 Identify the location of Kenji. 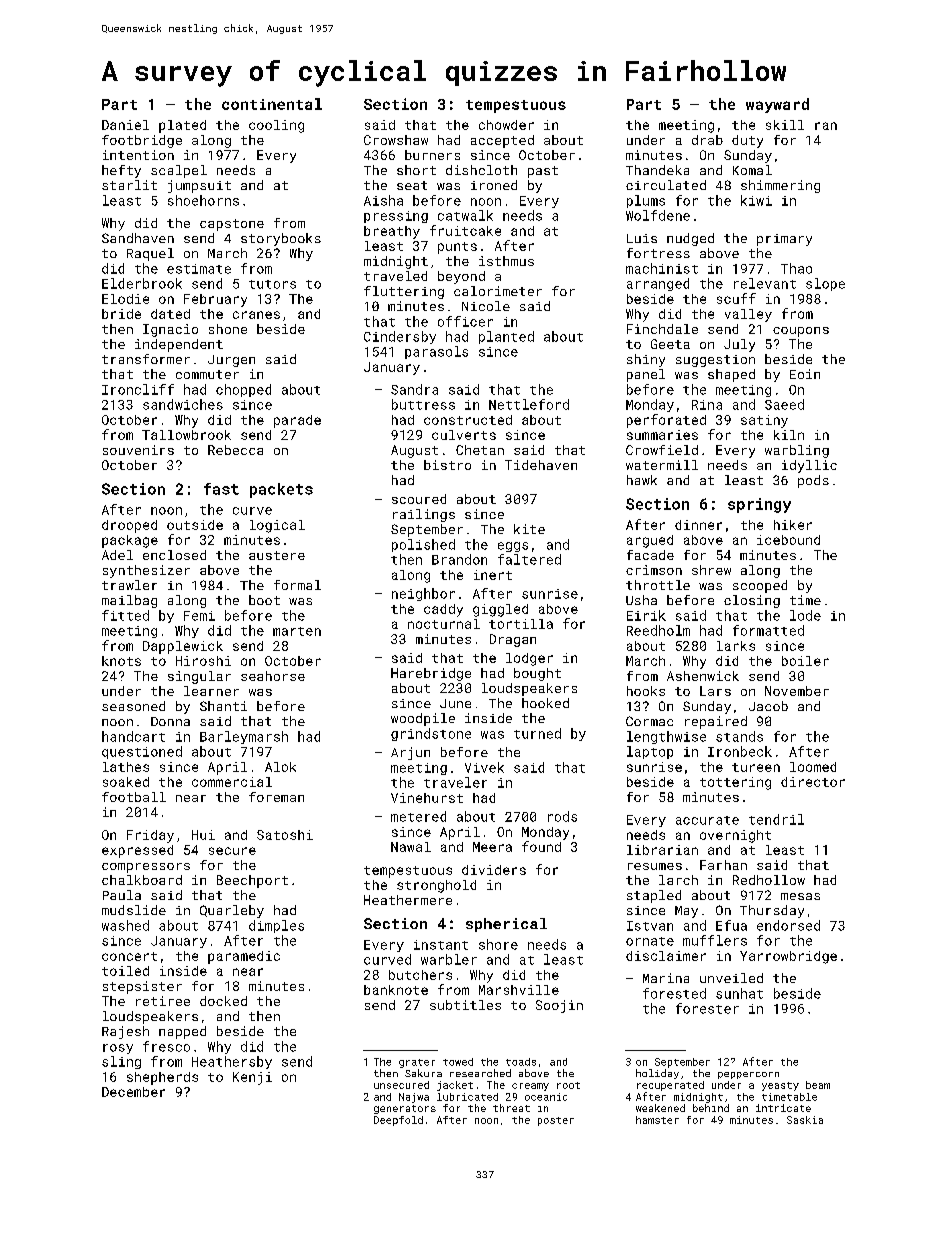
(252, 1078).
